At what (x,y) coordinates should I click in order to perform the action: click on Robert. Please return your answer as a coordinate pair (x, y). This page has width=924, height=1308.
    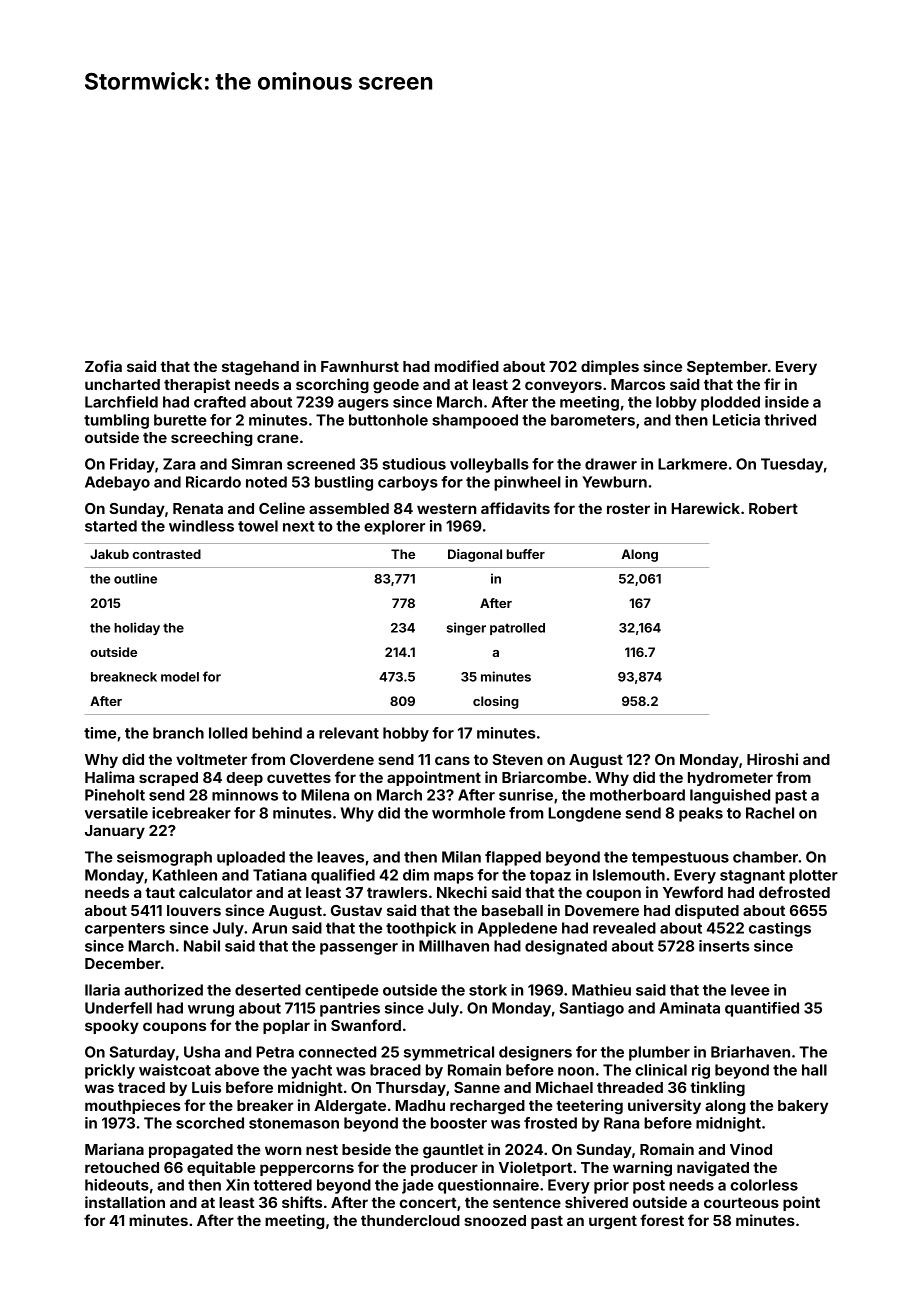
    Looking at the image, I should click on (773, 508).
